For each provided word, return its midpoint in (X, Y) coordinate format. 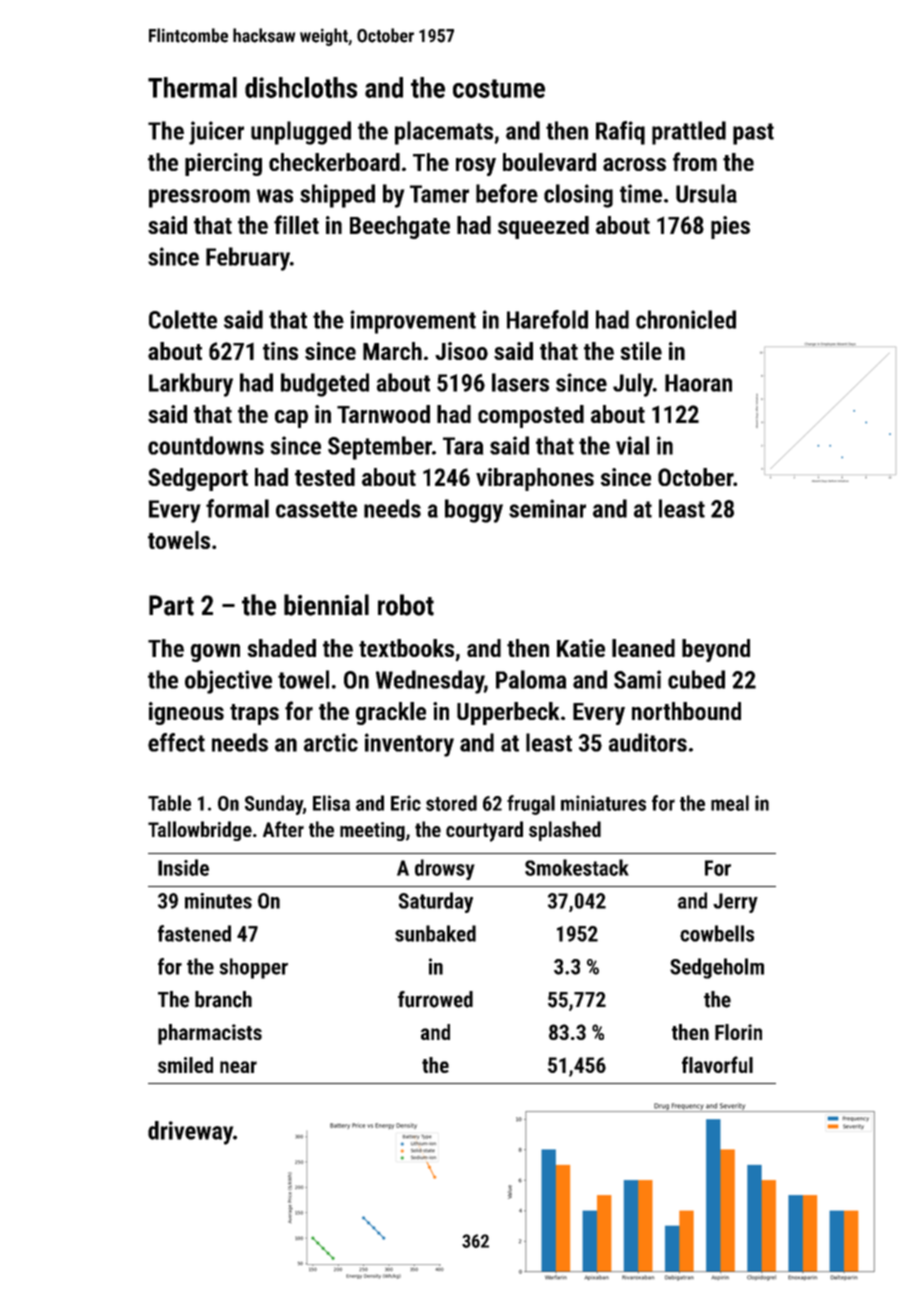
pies (730, 227)
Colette (183, 319)
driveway (190, 1133)
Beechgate (400, 227)
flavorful (717, 1064)
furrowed (435, 999)
